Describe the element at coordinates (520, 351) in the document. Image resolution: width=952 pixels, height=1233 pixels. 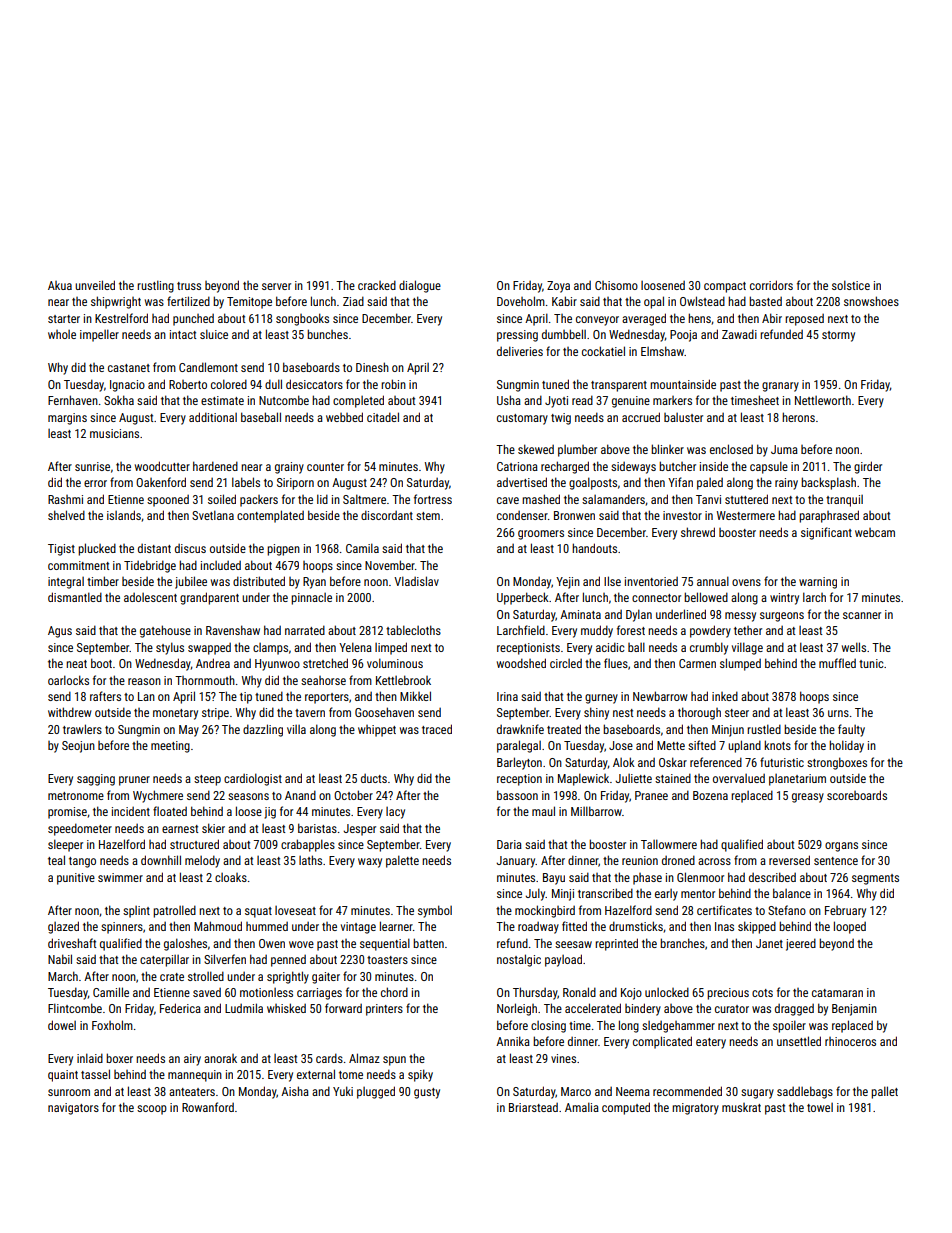
I see `deliveries` at that location.
